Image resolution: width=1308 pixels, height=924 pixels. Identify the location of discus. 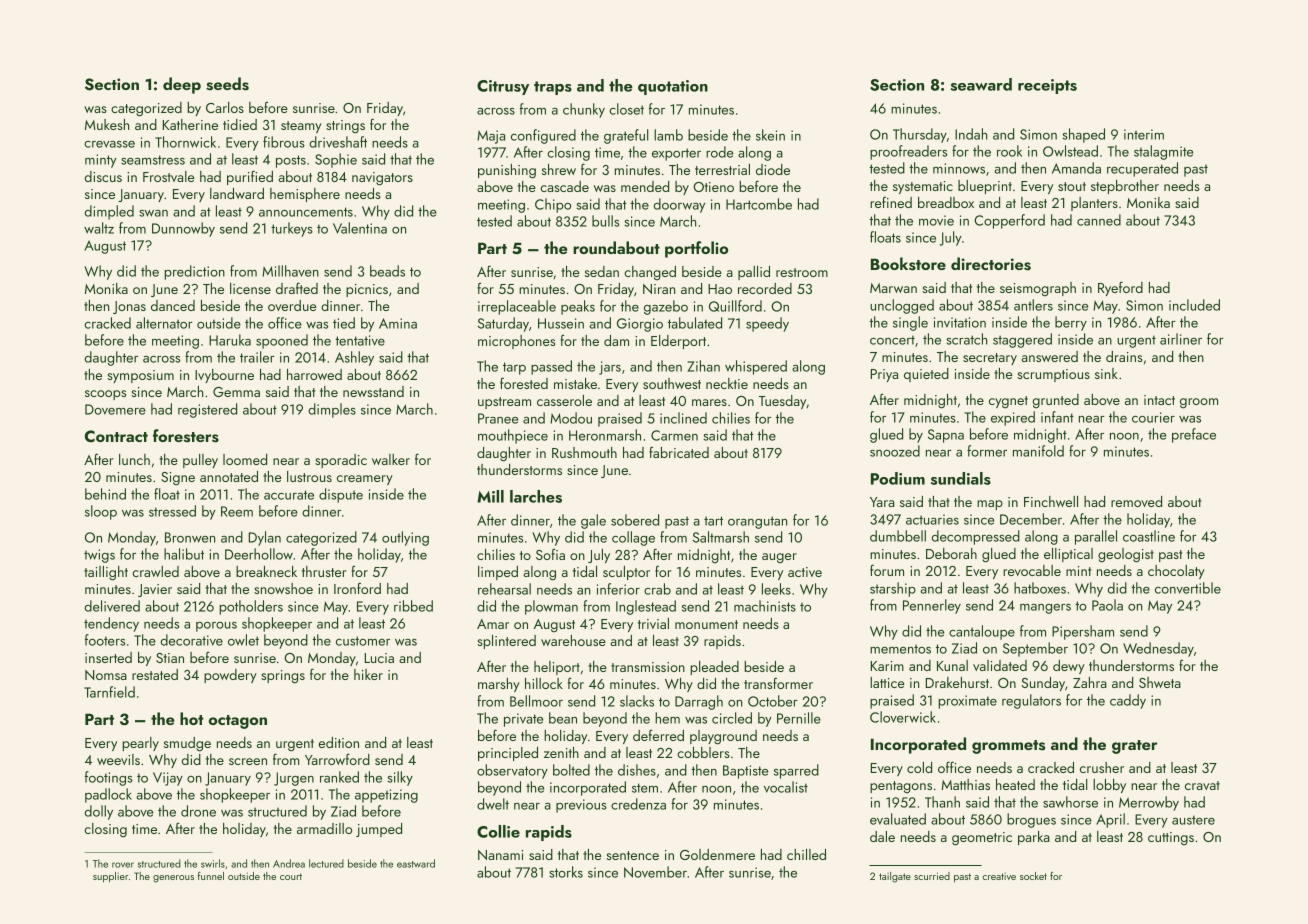
(103, 176).
